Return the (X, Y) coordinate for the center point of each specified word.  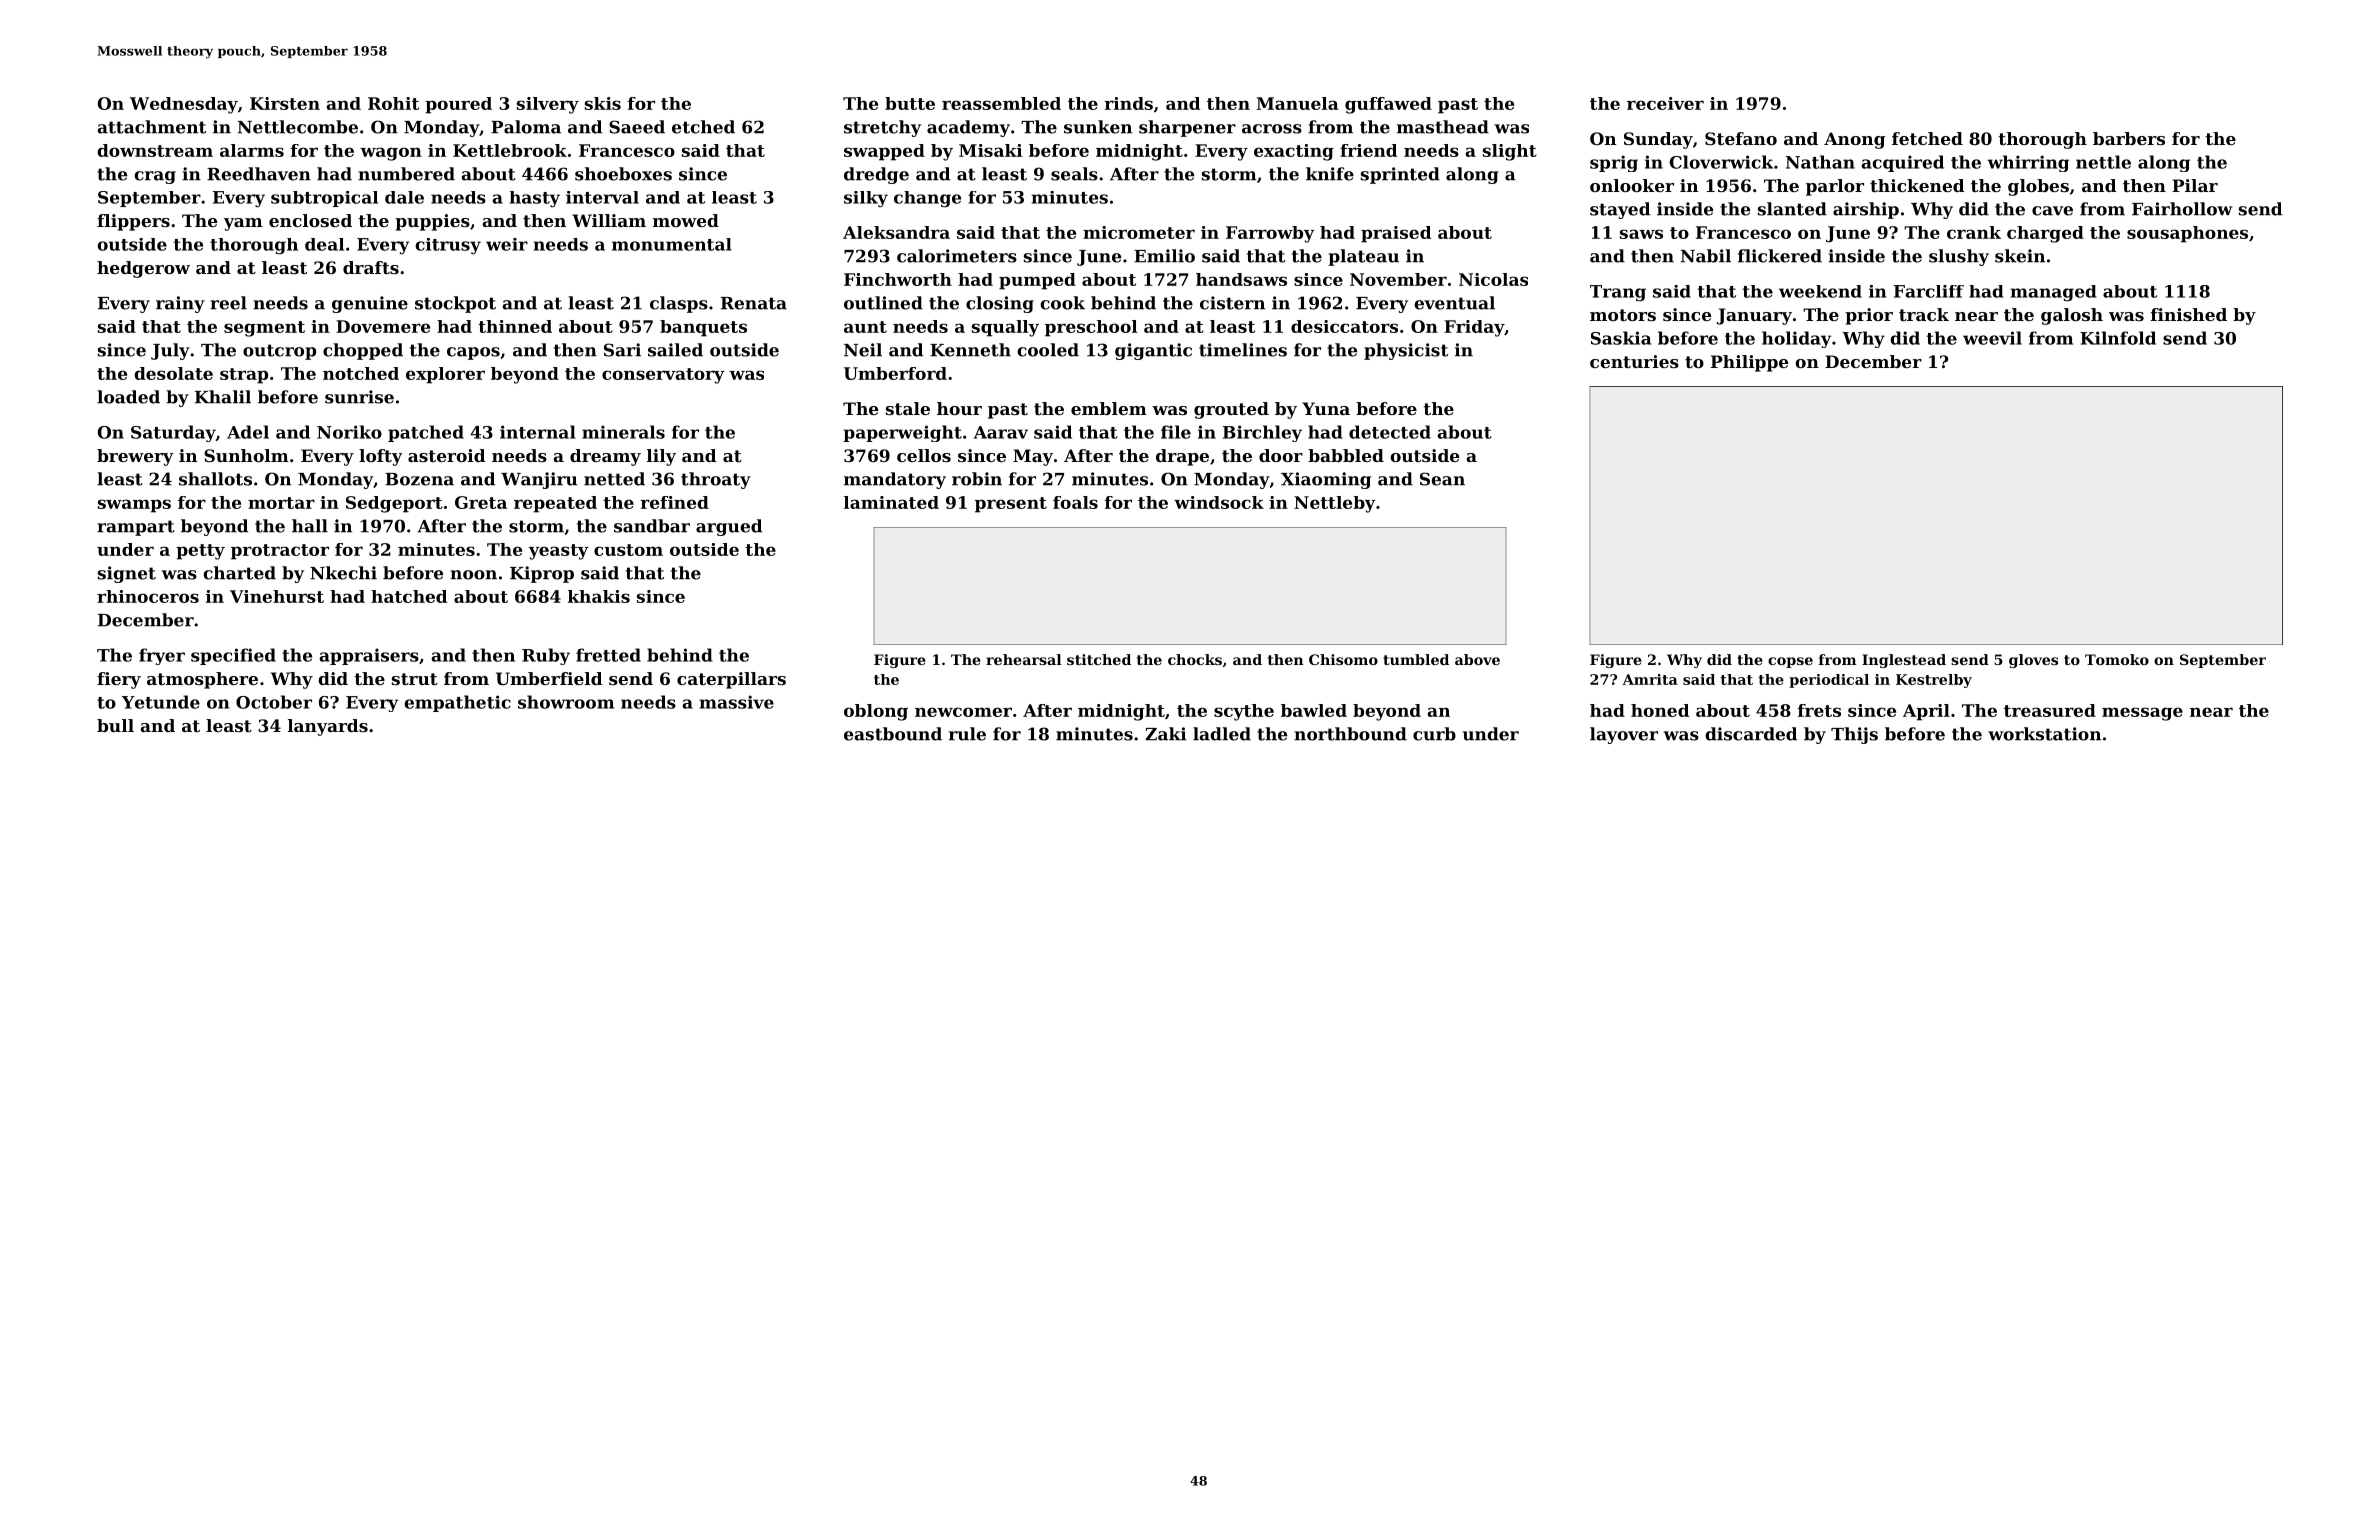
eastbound (893, 734)
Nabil (1706, 256)
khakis (599, 596)
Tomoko (2117, 659)
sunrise (359, 397)
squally (1005, 328)
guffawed (1388, 105)
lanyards (328, 727)
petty (200, 552)
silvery (548, 105)
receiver (1665, 103)
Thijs (1854, 735)
